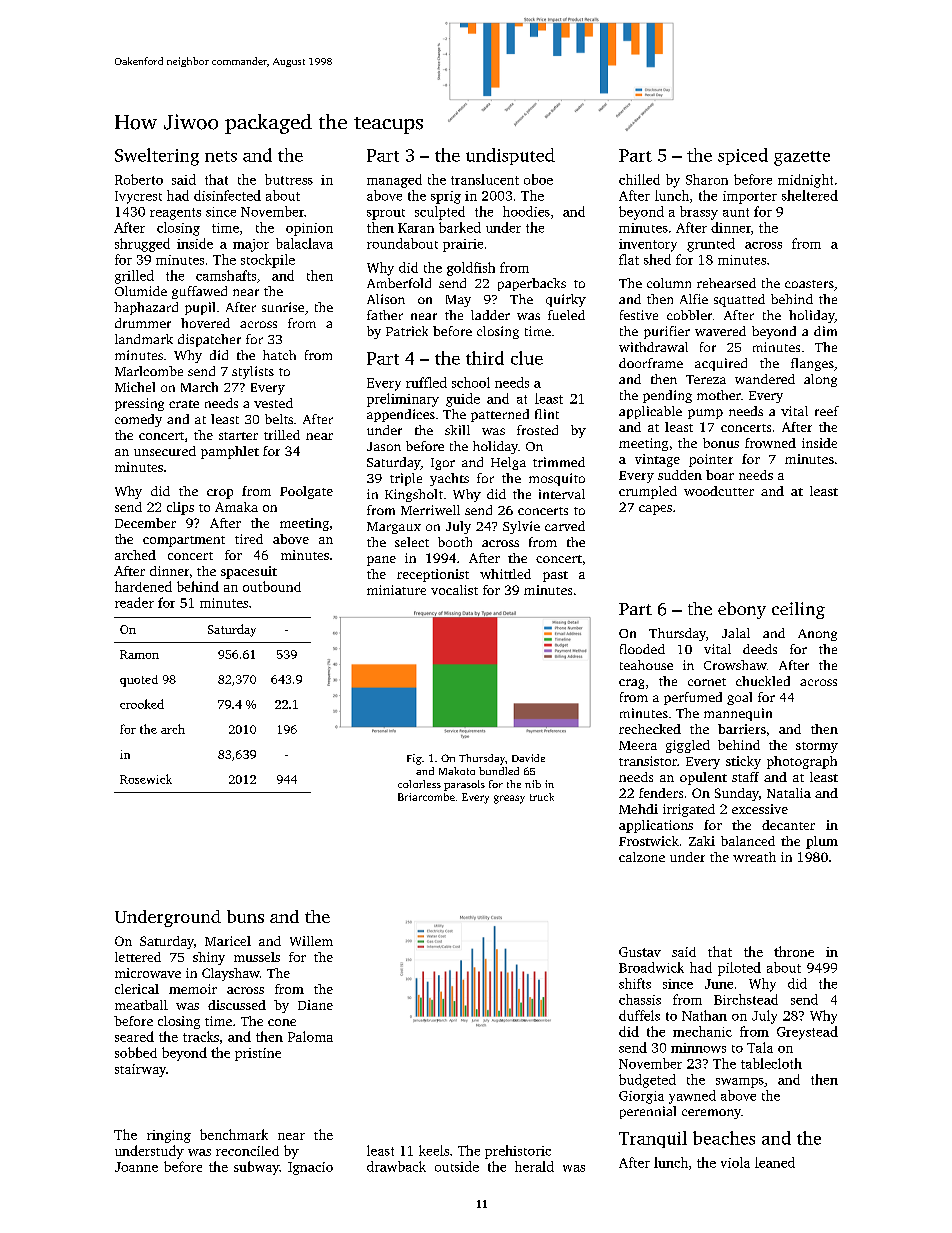  Describe the element at coordinates (464, 785) in the screenshot. I see `parasols` at that location.
